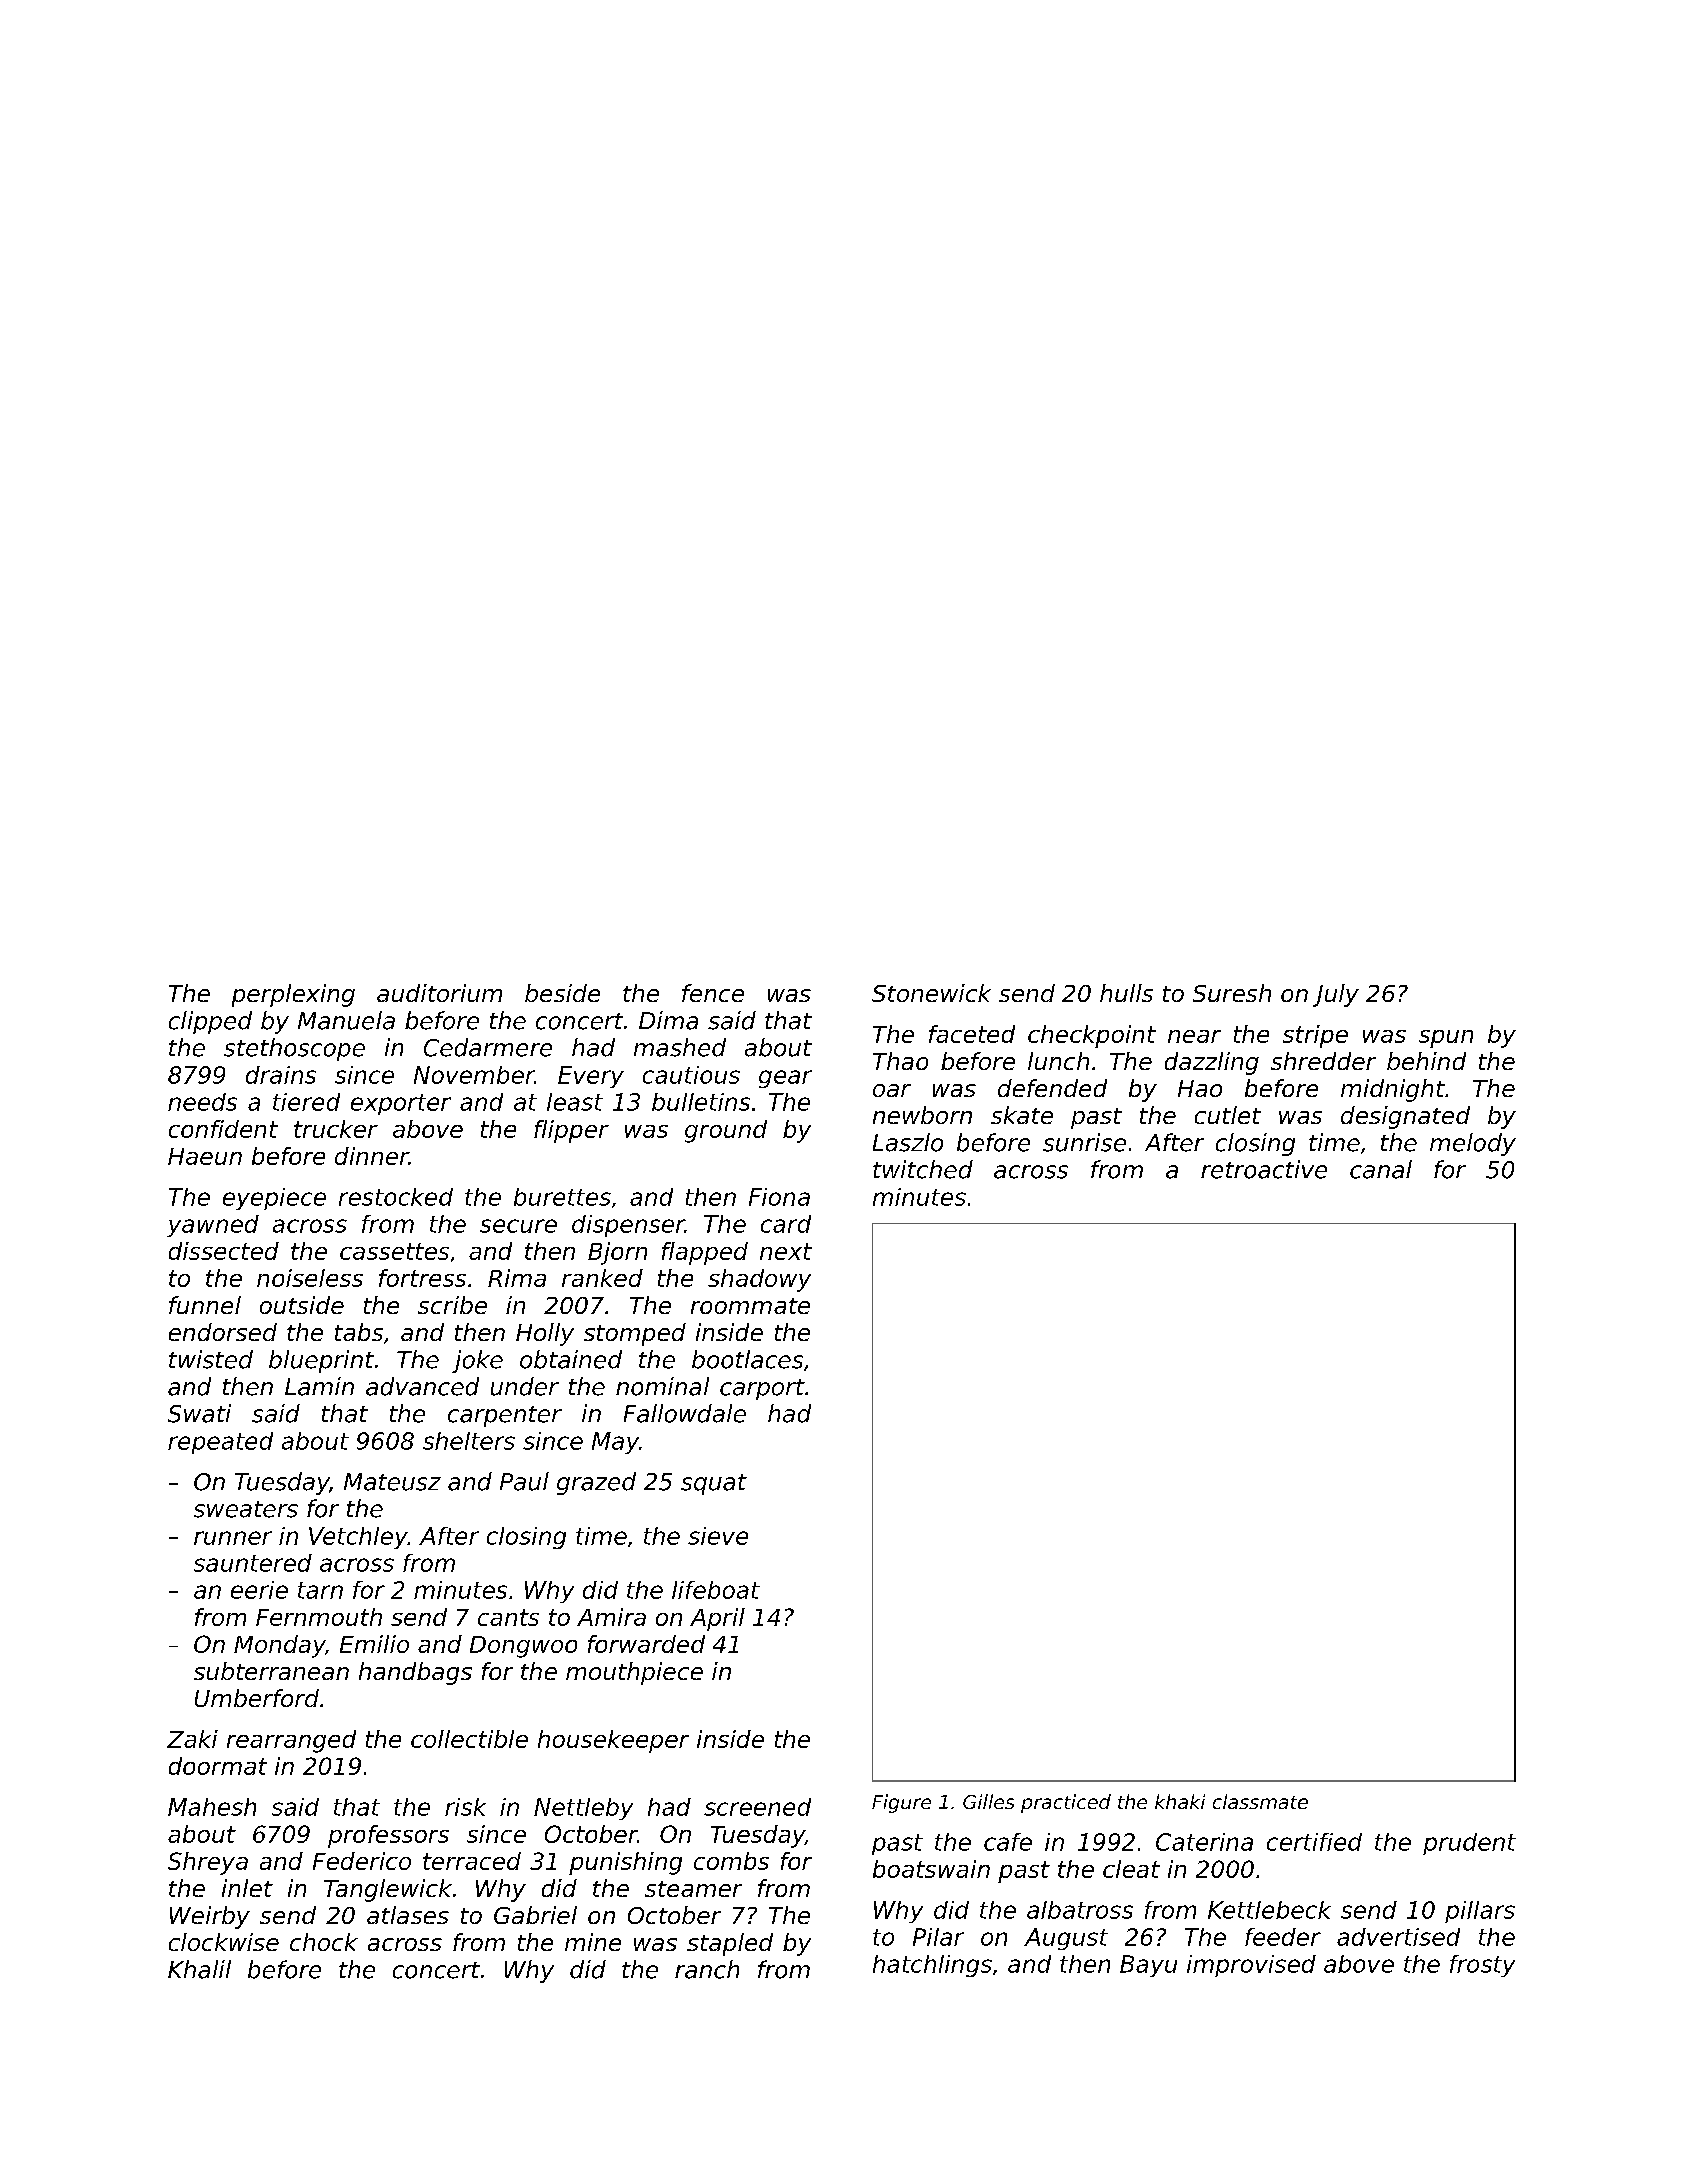  What do you see at coordinates (901, 1803) in the image?
I see `Figure` at bounding box center [901, 1803].
